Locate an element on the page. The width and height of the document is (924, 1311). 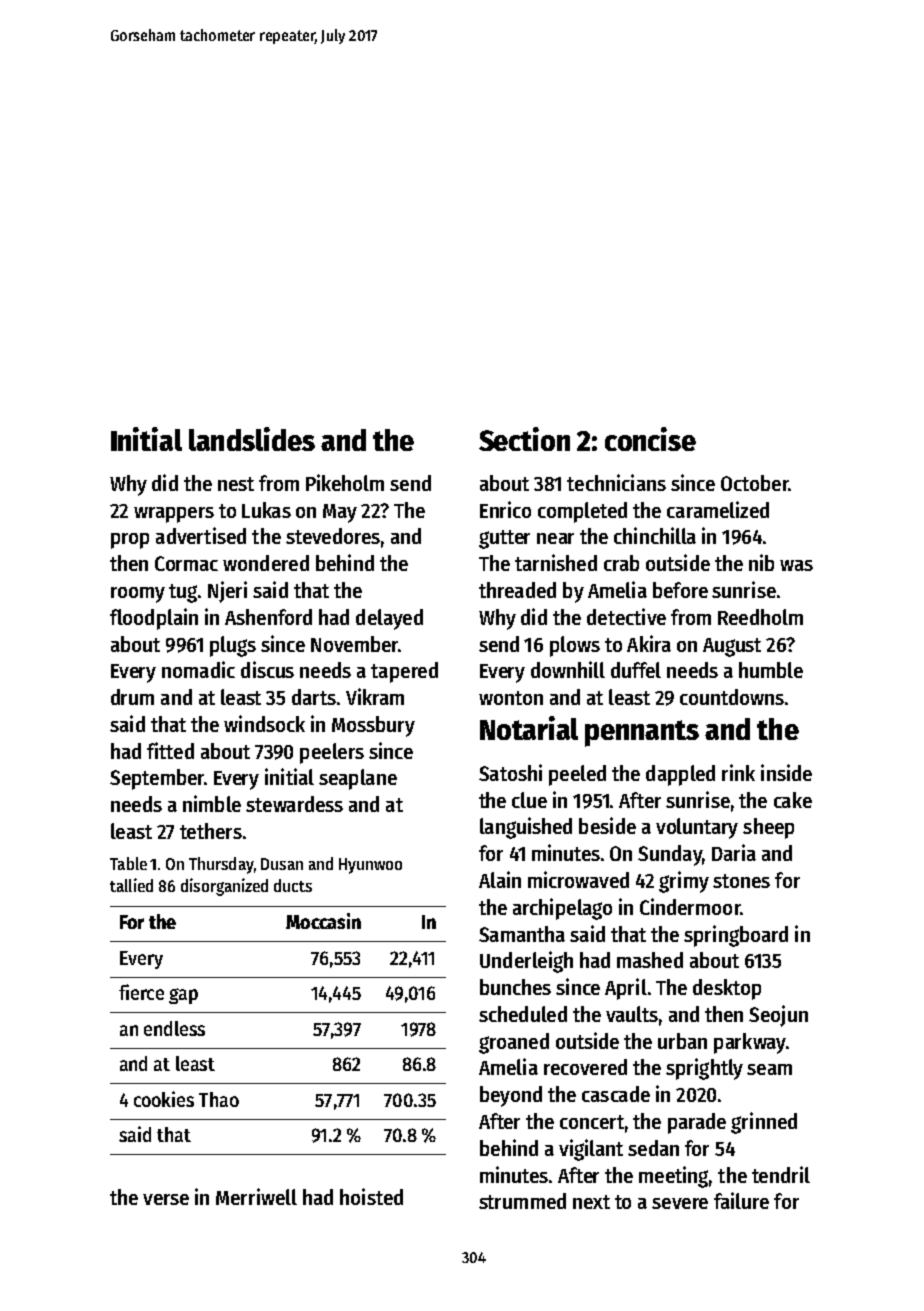
parkway is located at coordinates (750, 1043).
